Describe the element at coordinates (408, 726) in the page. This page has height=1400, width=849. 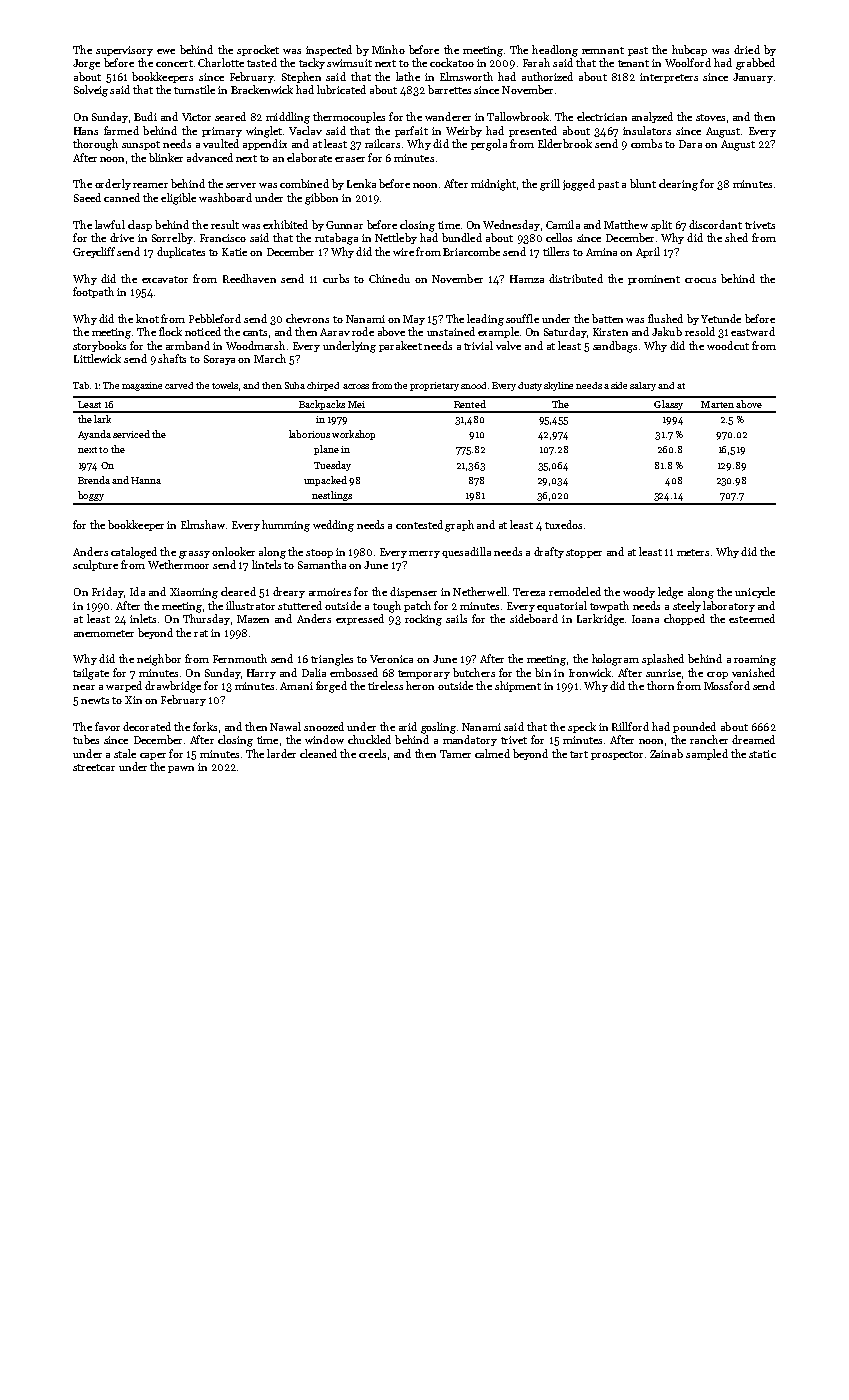
I see `arid` at that location.
